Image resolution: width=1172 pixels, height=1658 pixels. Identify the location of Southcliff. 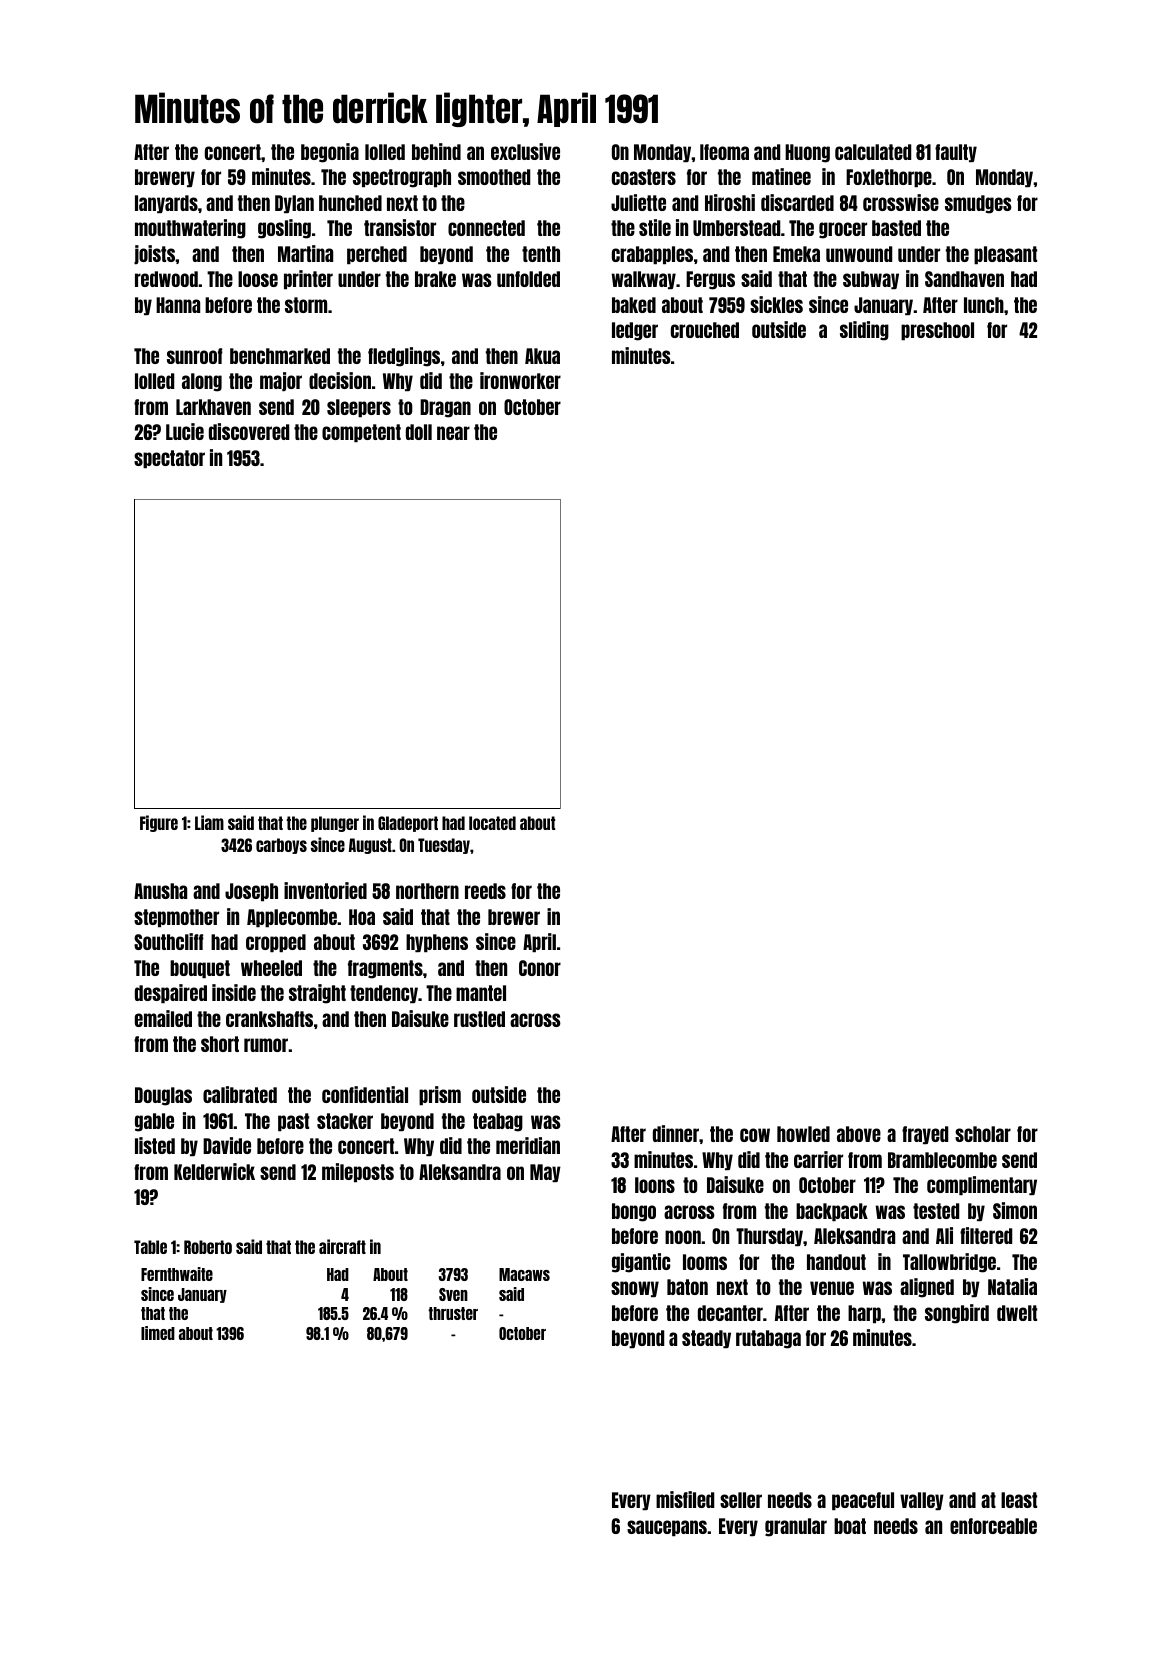
(168, 941).
